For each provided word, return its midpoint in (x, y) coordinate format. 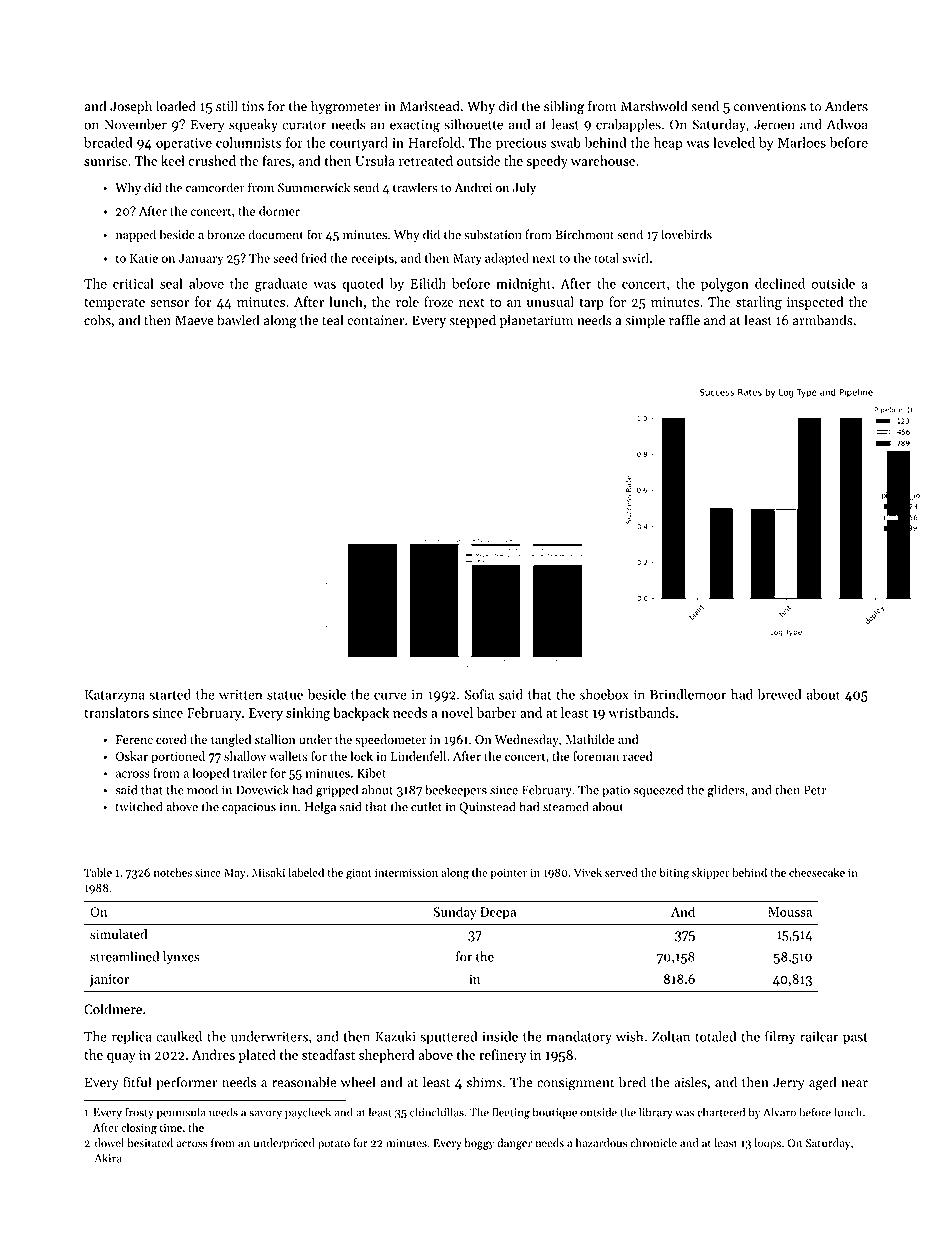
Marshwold (654, 106)
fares (276, 160)
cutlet (426, 806)
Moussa (790, 912)
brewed (780, 694)
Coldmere (113, 1009)
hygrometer (346, 107)
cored (171, 739)
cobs (97, 320)
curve (390, 696)
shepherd (386, 1056)
